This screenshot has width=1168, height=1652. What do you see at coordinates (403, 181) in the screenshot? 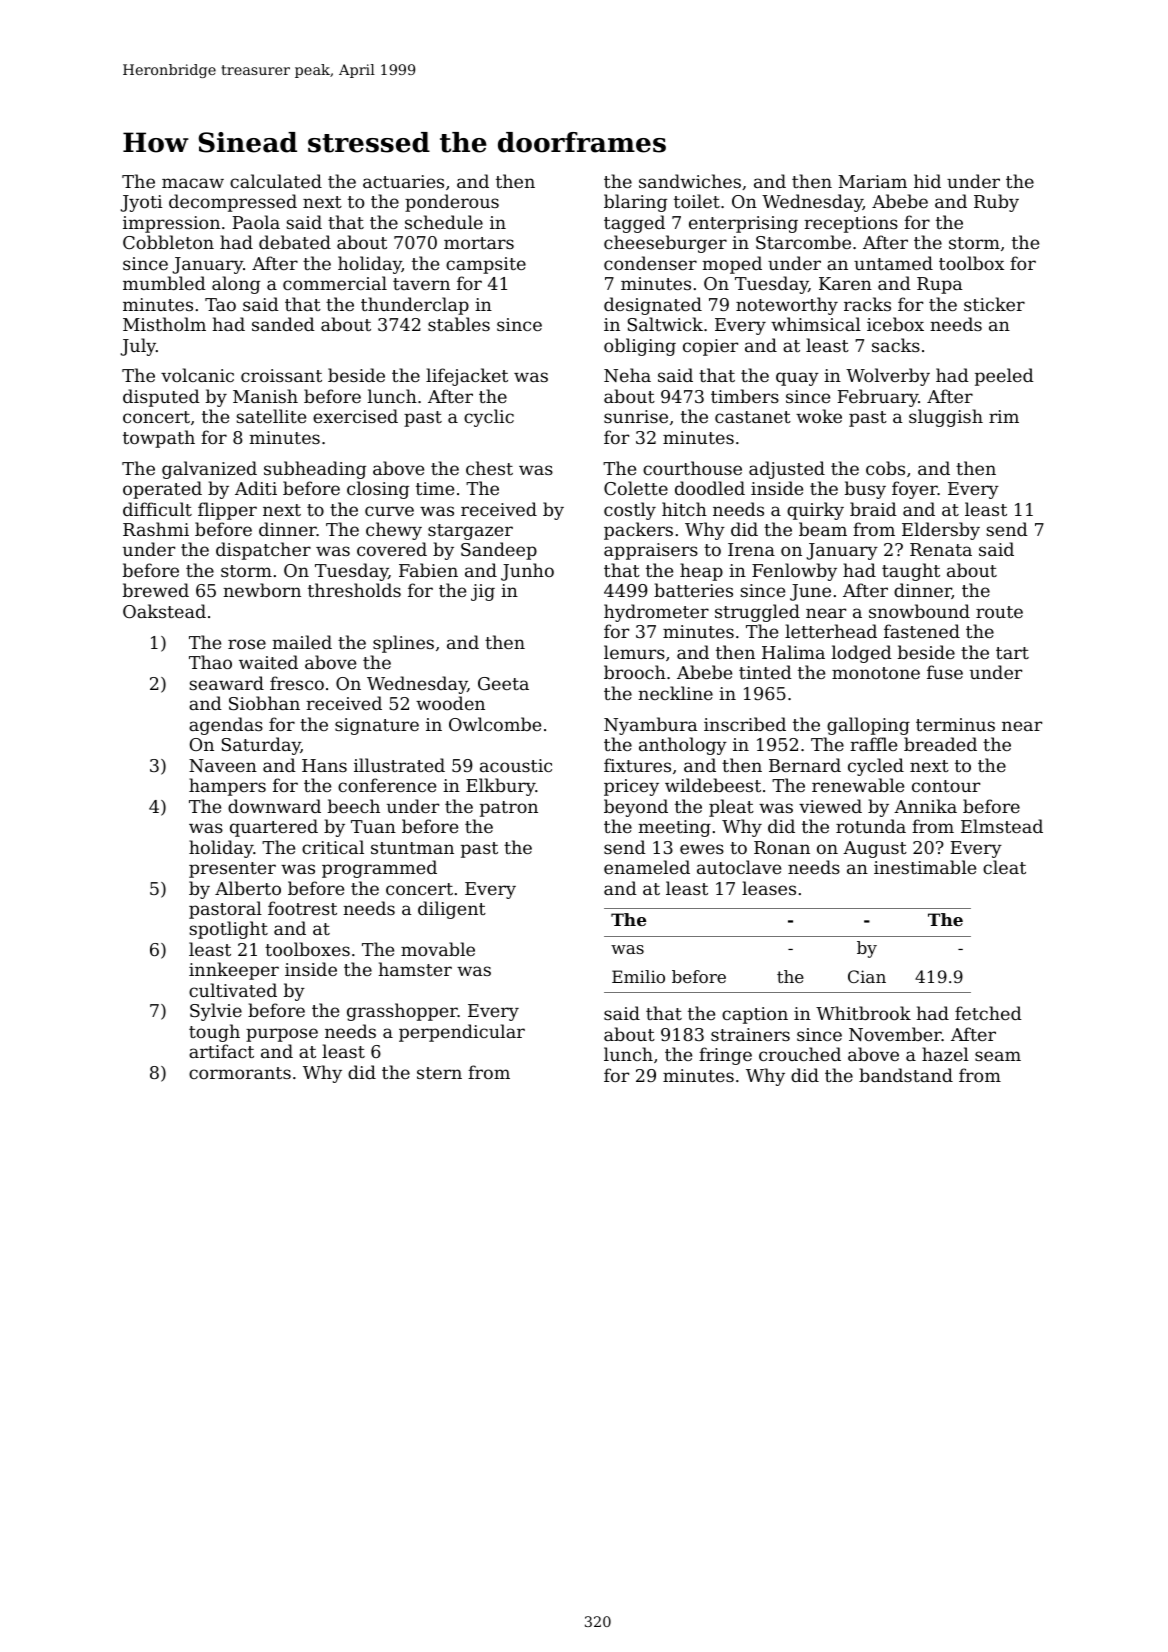
I see `actuaries` at bounding box center [403, 181].
